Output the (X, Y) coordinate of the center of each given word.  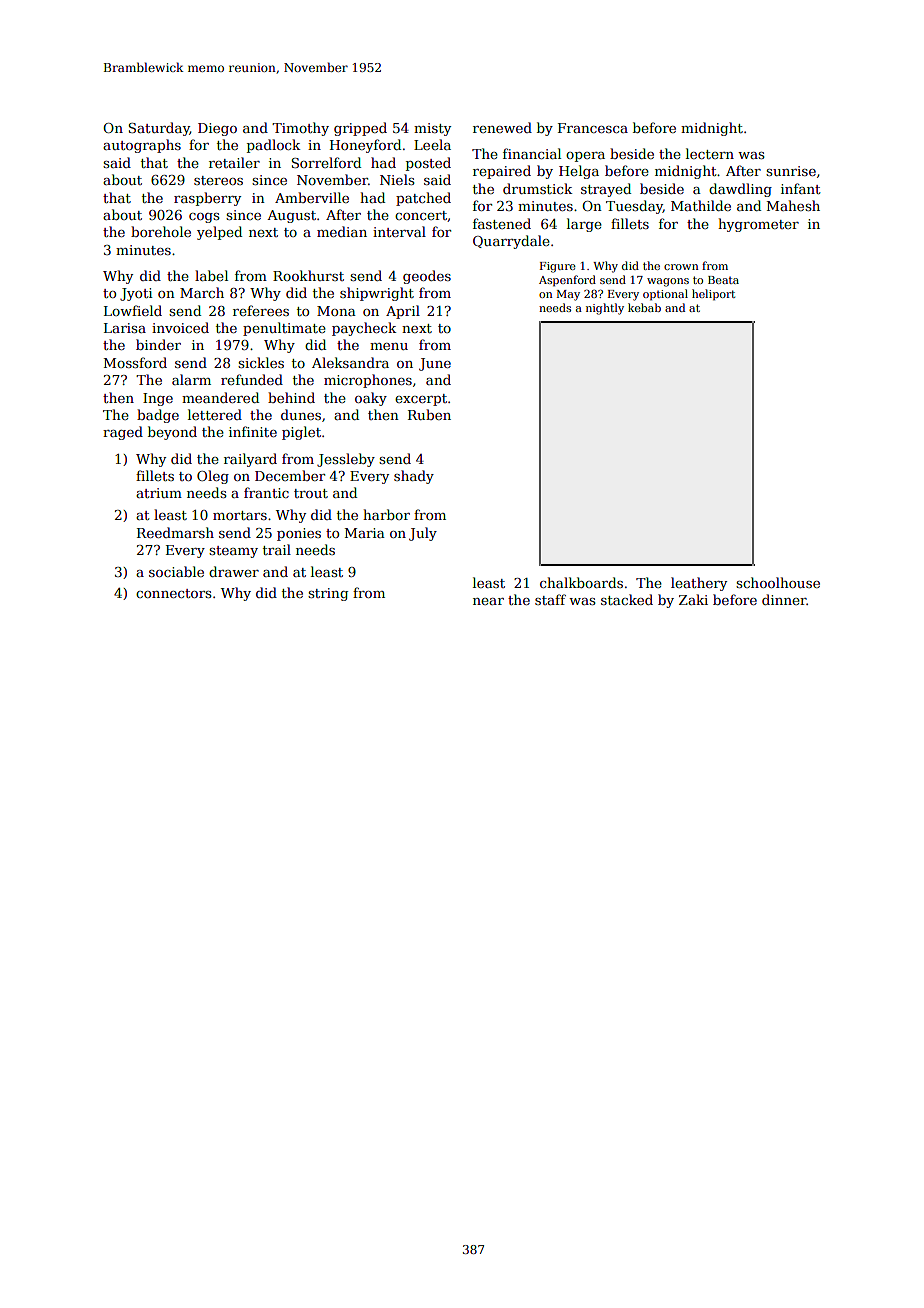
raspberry (207, 199)
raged (123, 433)
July (423, 534)
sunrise (791, 171)
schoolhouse (778, 582)
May (568, 295)
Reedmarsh (175, 532)
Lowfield (133, 310)
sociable (176, 571)
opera (585, 157)
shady (414, 477)
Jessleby (346, 460)
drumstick (537, 188)
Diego (217, 129)
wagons (668, 282)
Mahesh (793, 205)
